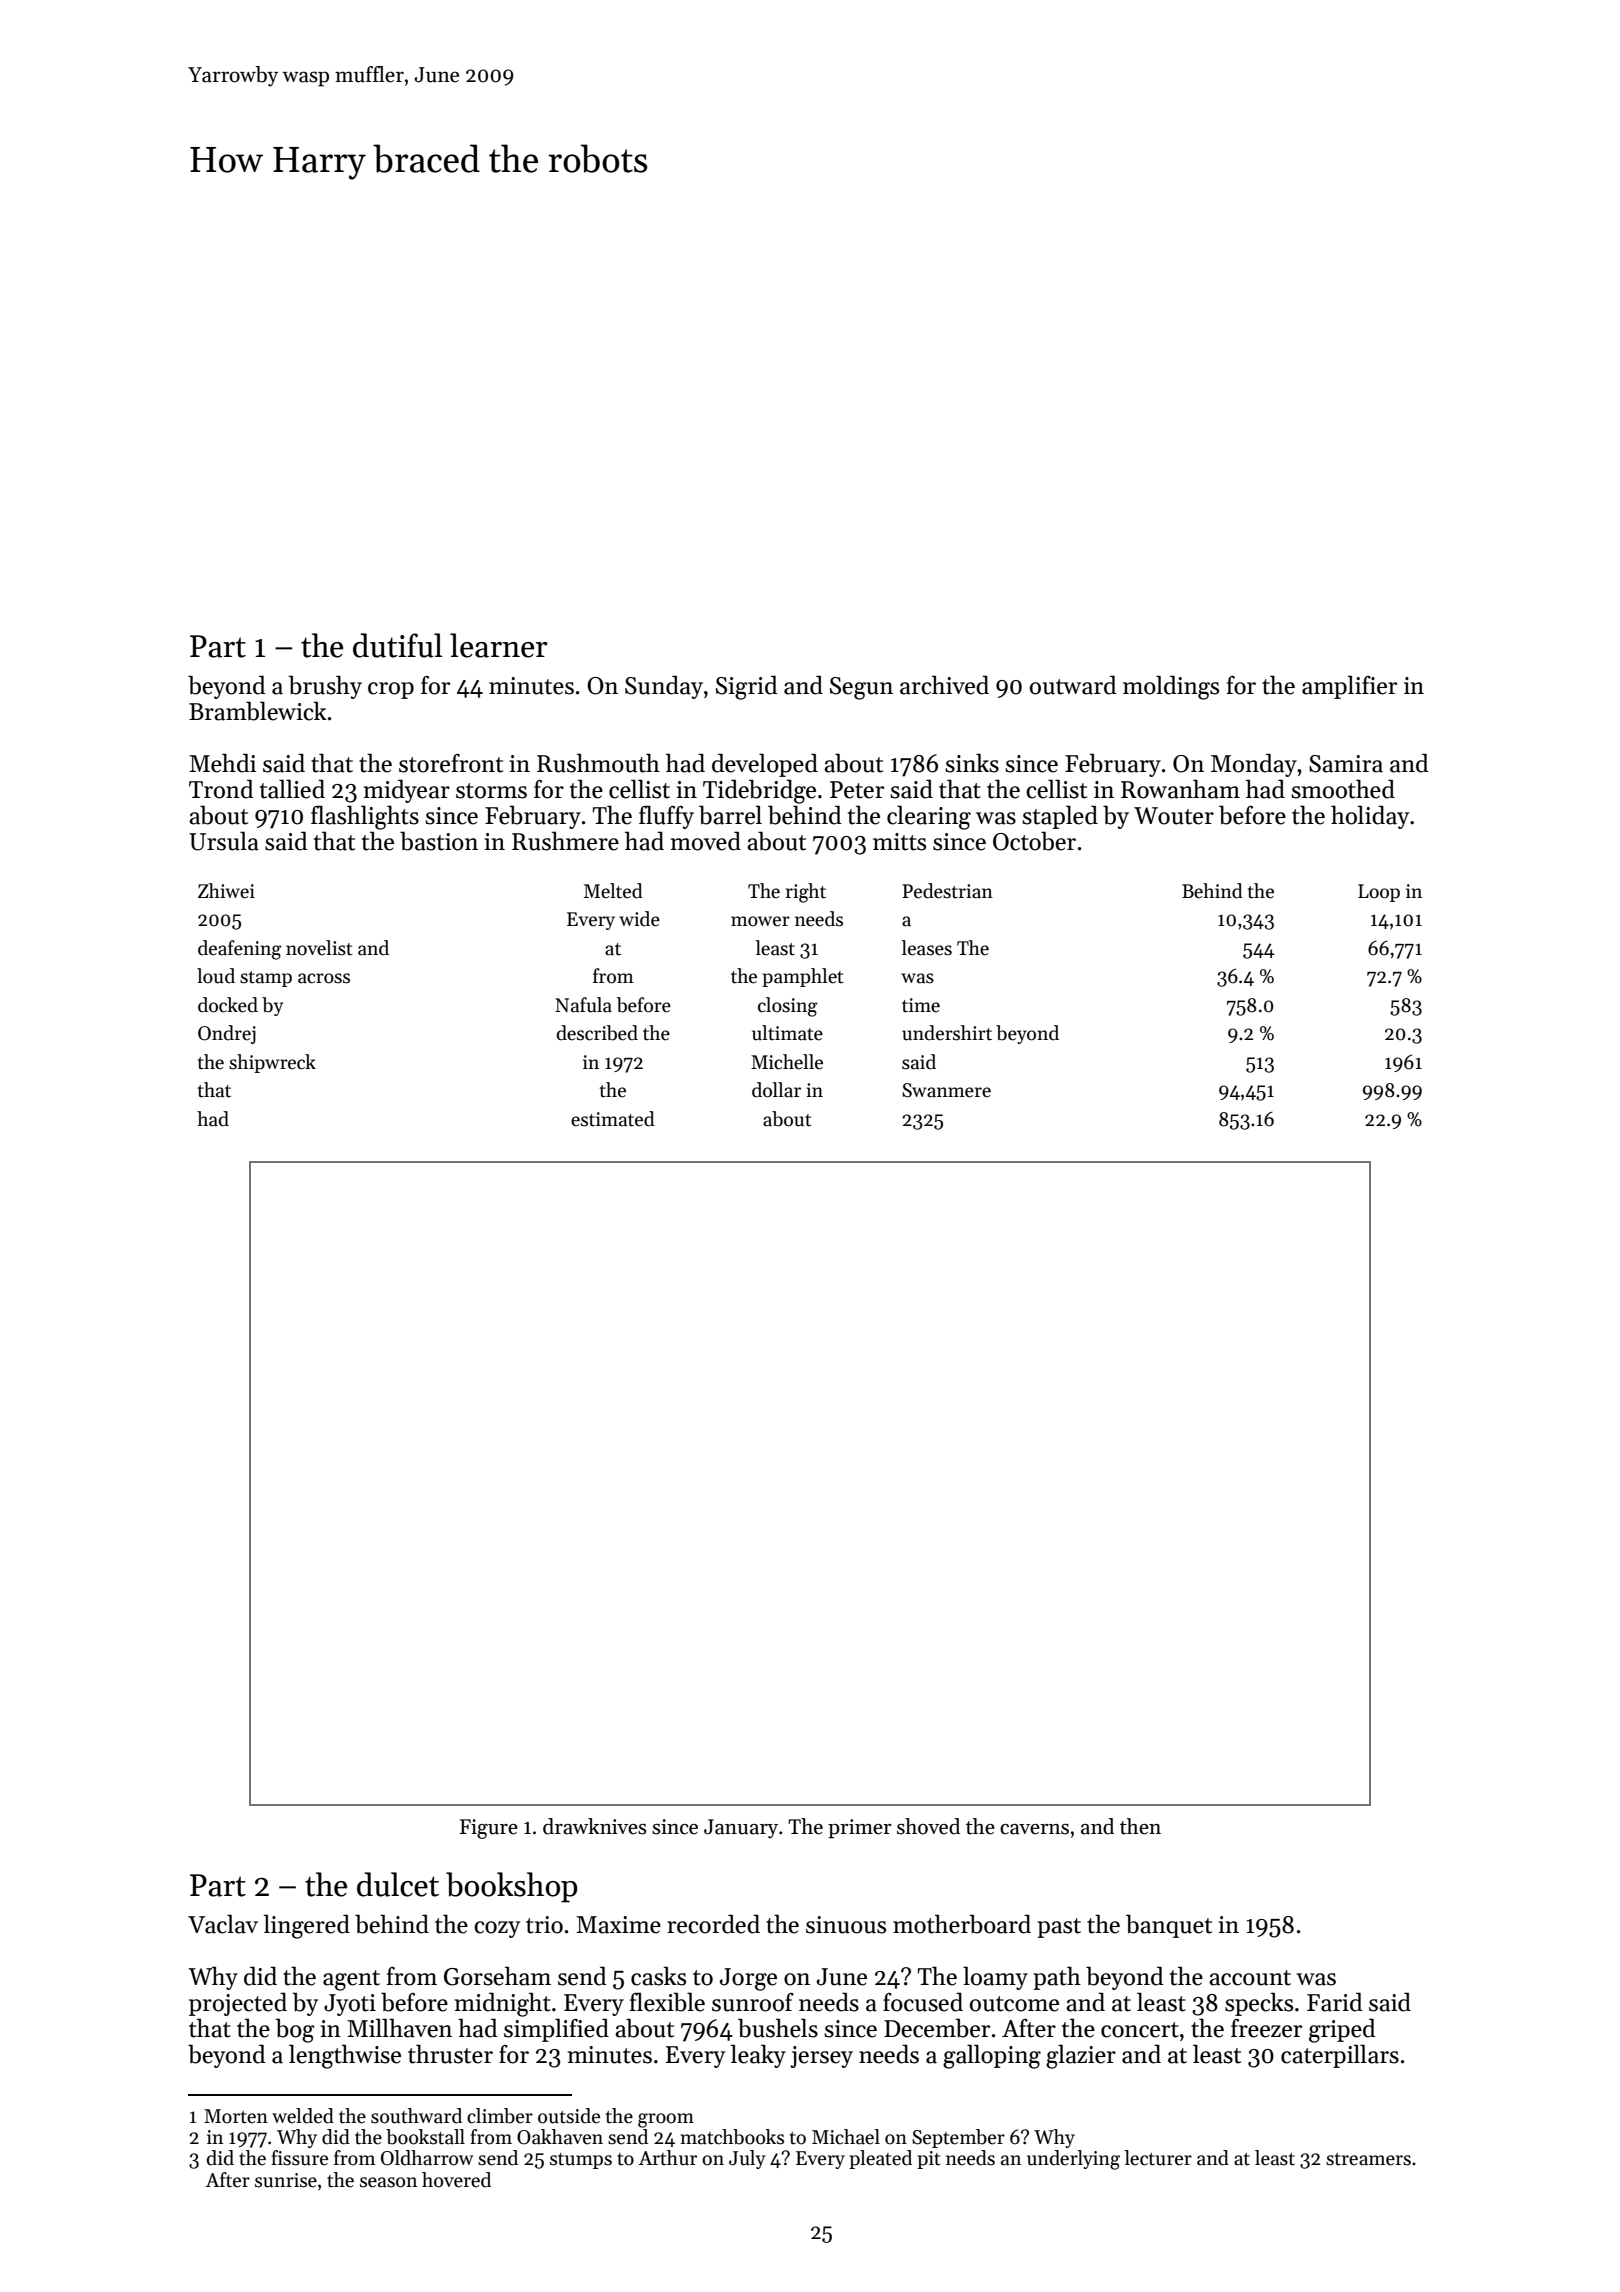  I want to click on Swanmere, so click(946, 1090).
